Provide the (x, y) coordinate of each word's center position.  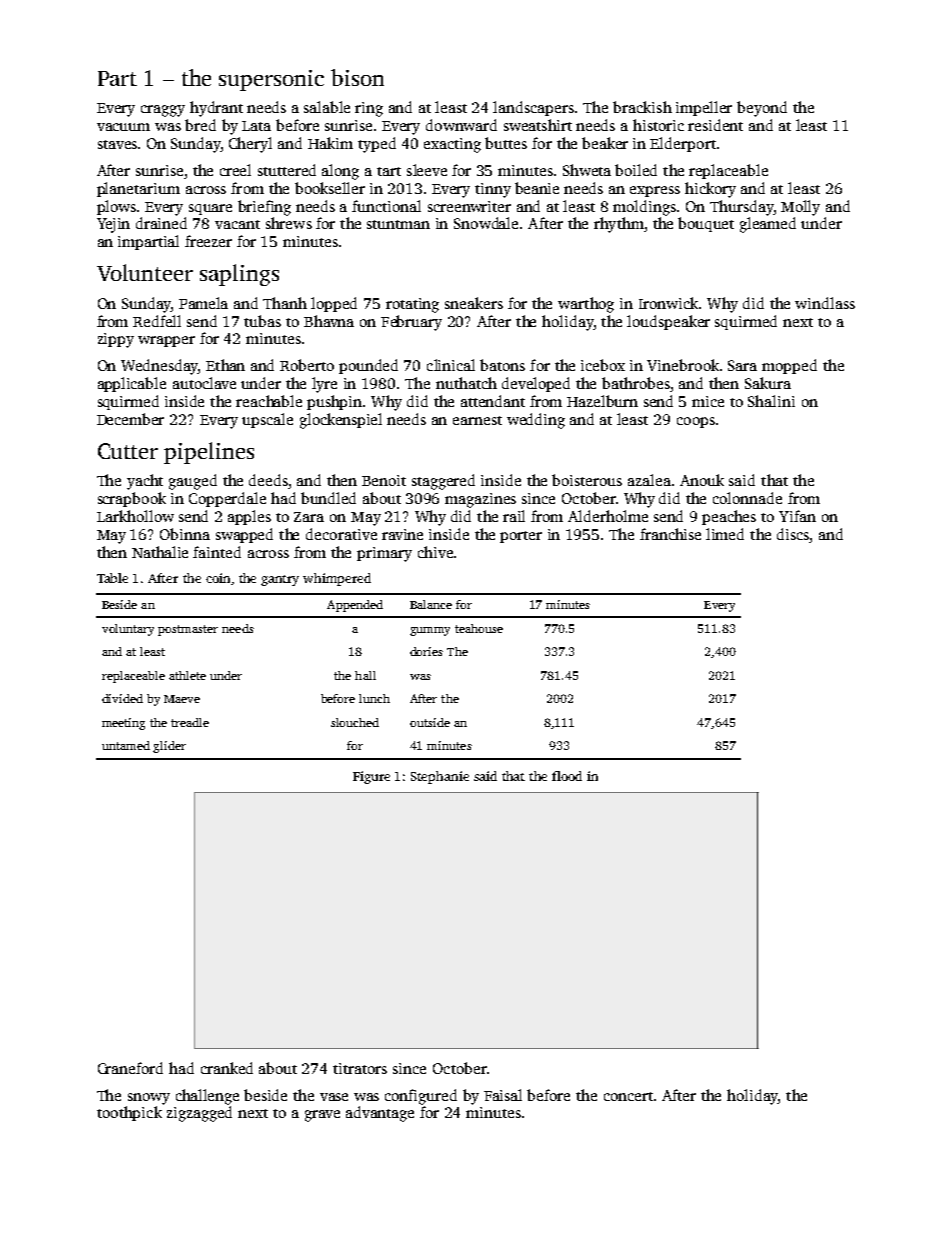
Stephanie (440, 777)
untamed (126, 745)
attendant (493, 401)
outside (430, 722)
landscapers (533, 108)
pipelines (209, 453)
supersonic (271, 80)
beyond (762, 109)
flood (567, 776)
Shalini (771, 401)
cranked (227, 1068)
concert (628, 1096)
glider (169, 747)
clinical (451, 365)
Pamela (203, 303)
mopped (789, 366)
